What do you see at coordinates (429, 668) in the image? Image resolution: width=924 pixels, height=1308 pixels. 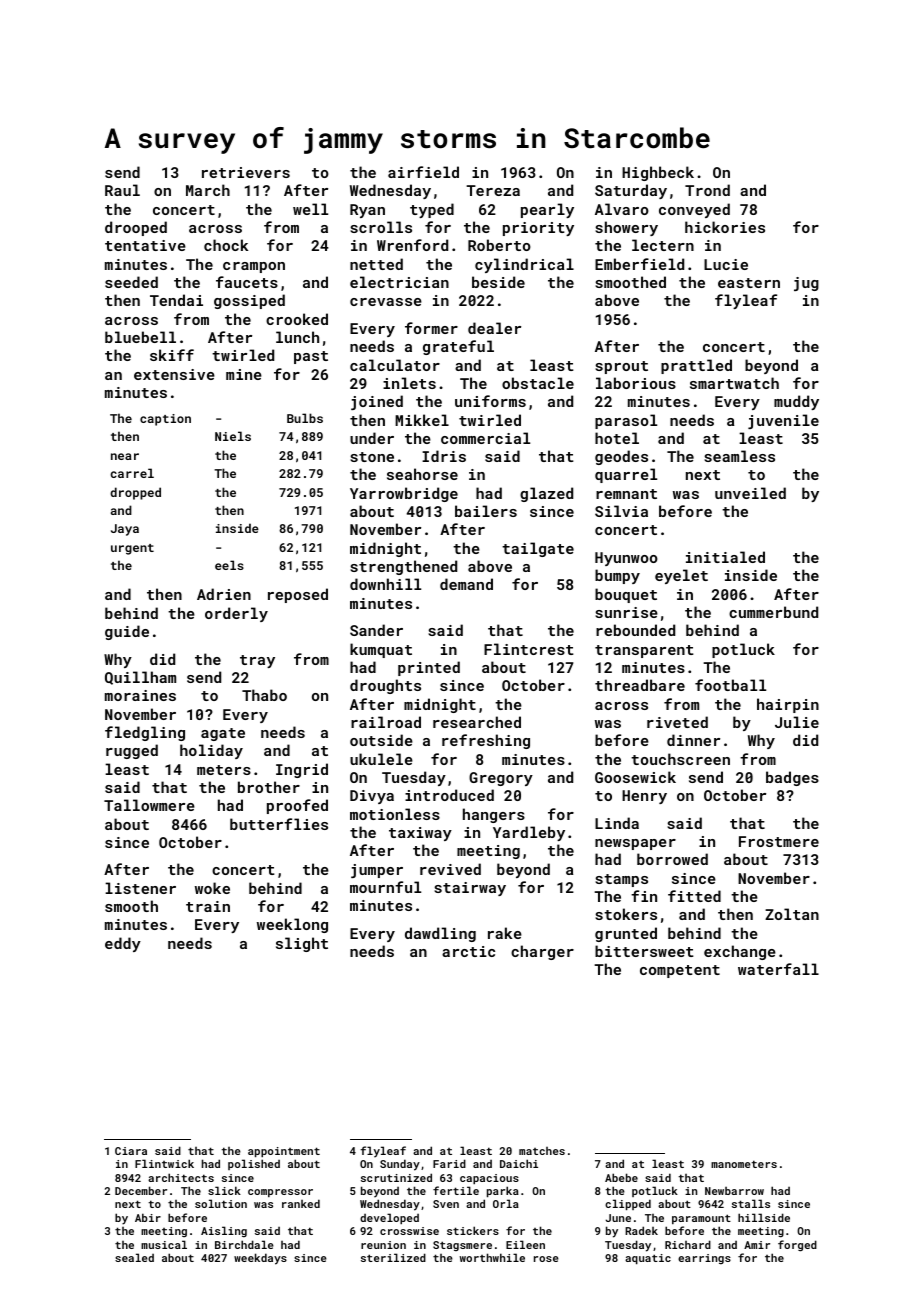 I see `printed` at bounding box center [429, 668].
